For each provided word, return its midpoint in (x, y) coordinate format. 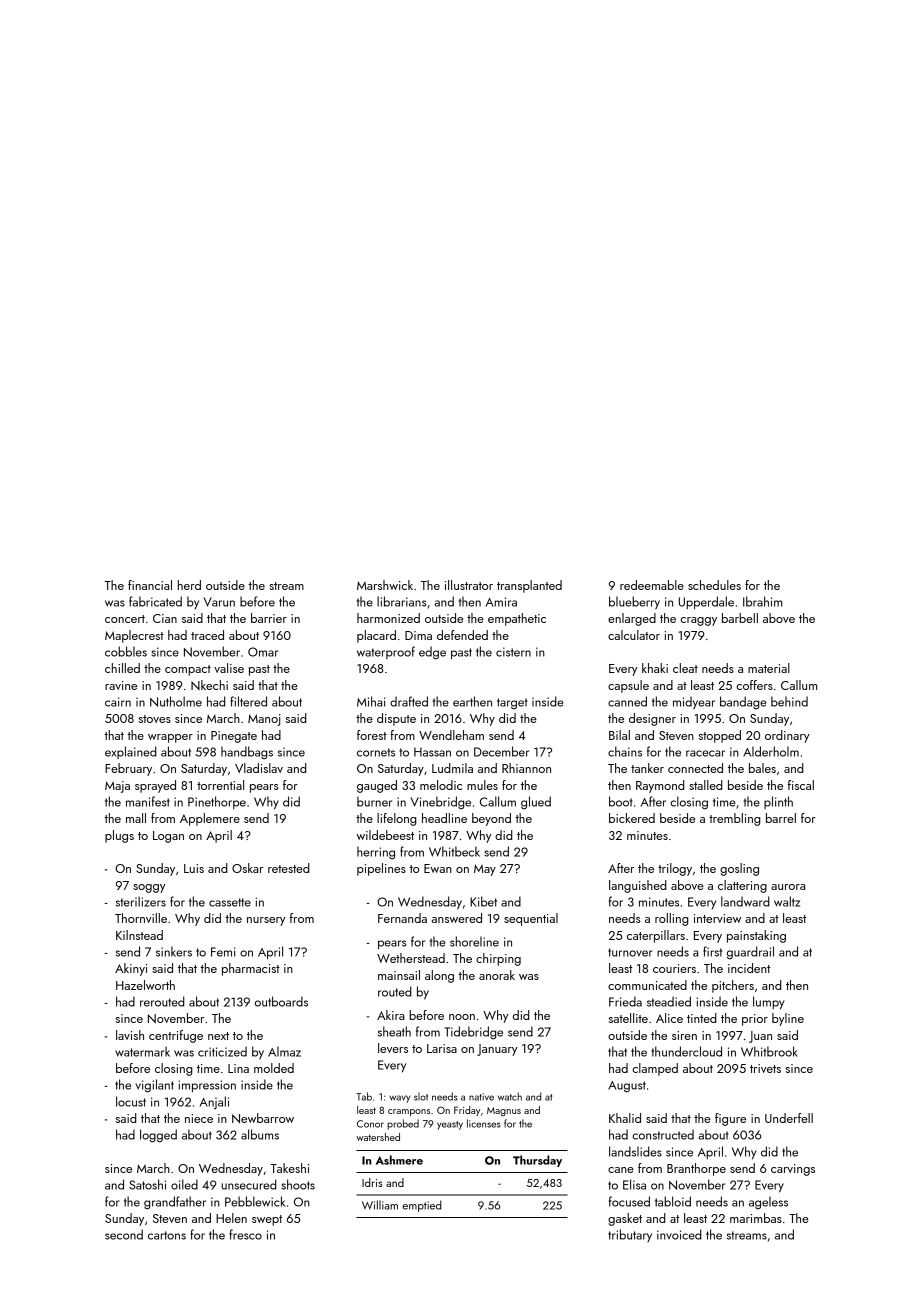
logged (158, 1136)
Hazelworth (145, 985)
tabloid (673, 1201)
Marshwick (385, 585)
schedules (714, 585)
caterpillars (656, 936)
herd (189, 585)
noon (462, 1017)
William (380, 1205)
